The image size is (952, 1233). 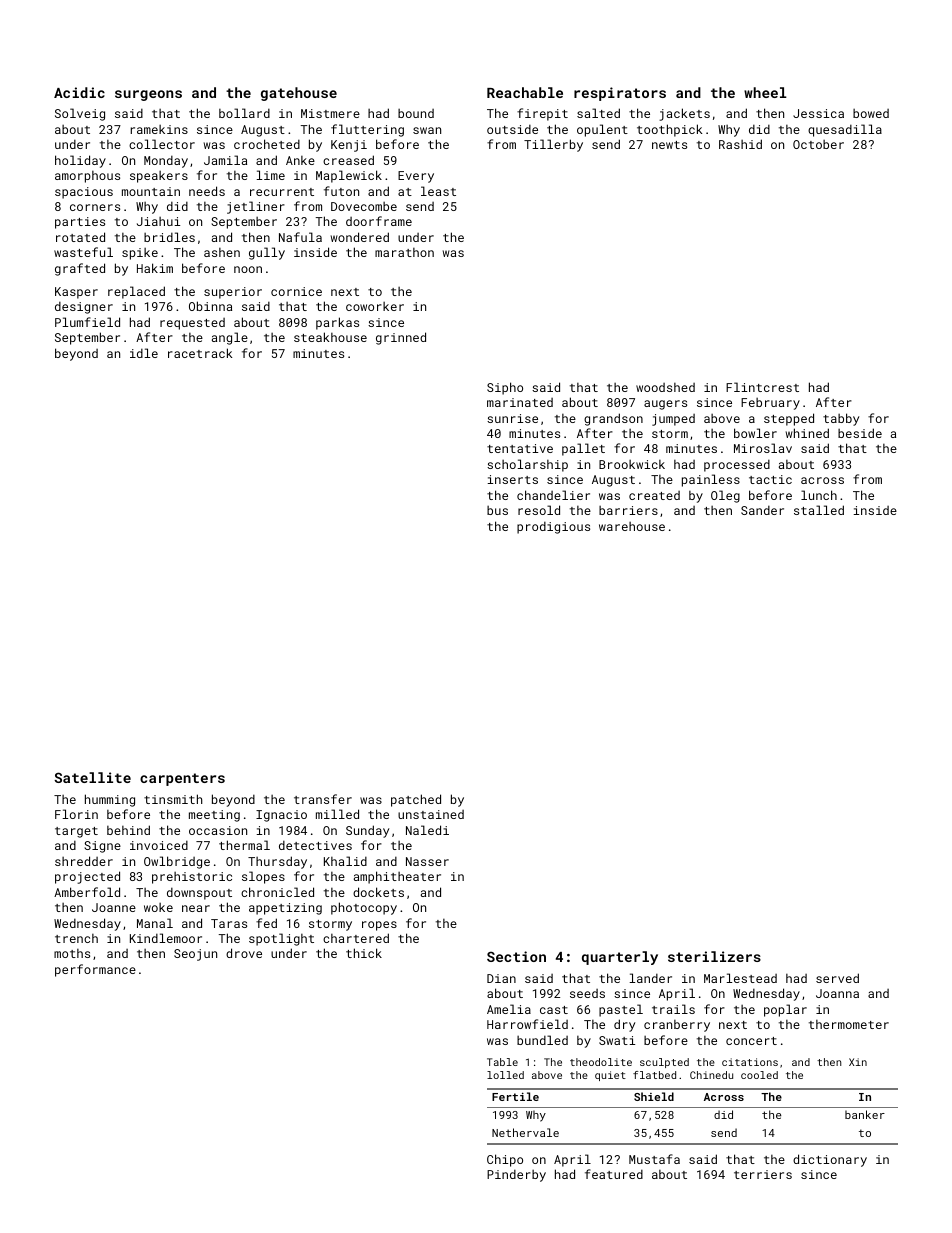 What do you see at coordinates (95, 970) in the screenshot?
I see `performance` at bounding box center [95, 970].
